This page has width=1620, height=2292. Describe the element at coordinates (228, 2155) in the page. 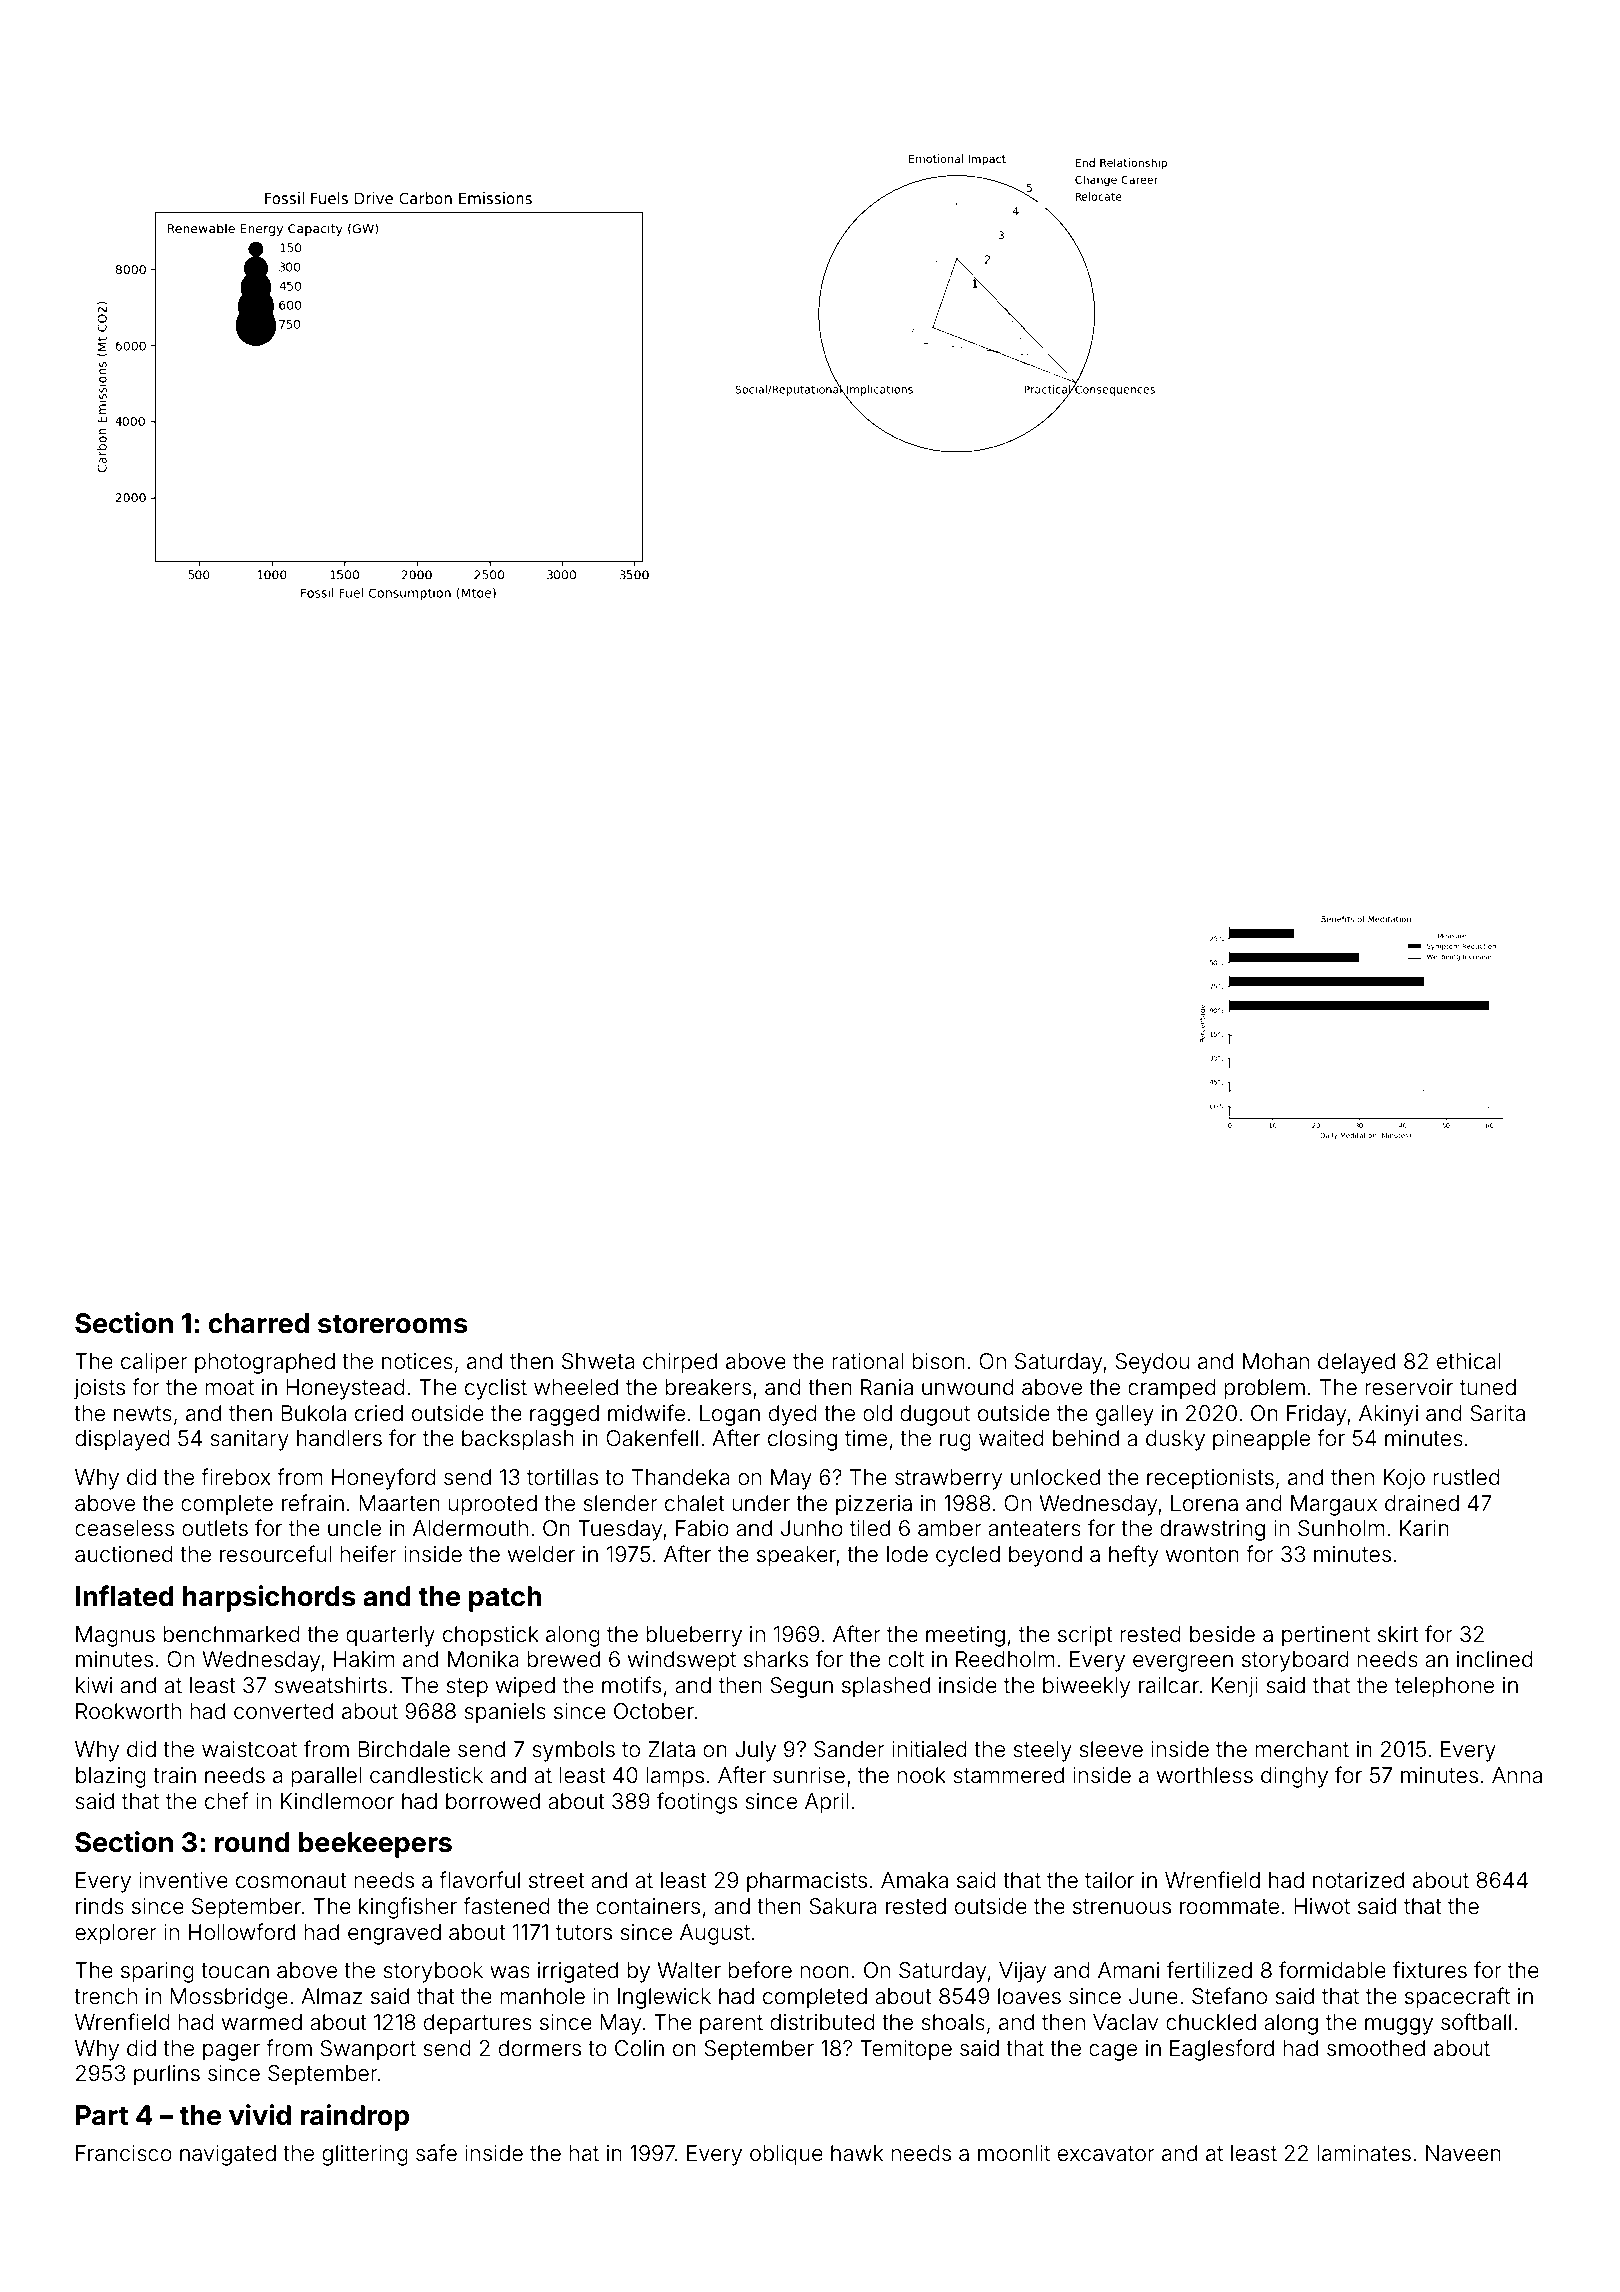

I see `navigated` at that location.
